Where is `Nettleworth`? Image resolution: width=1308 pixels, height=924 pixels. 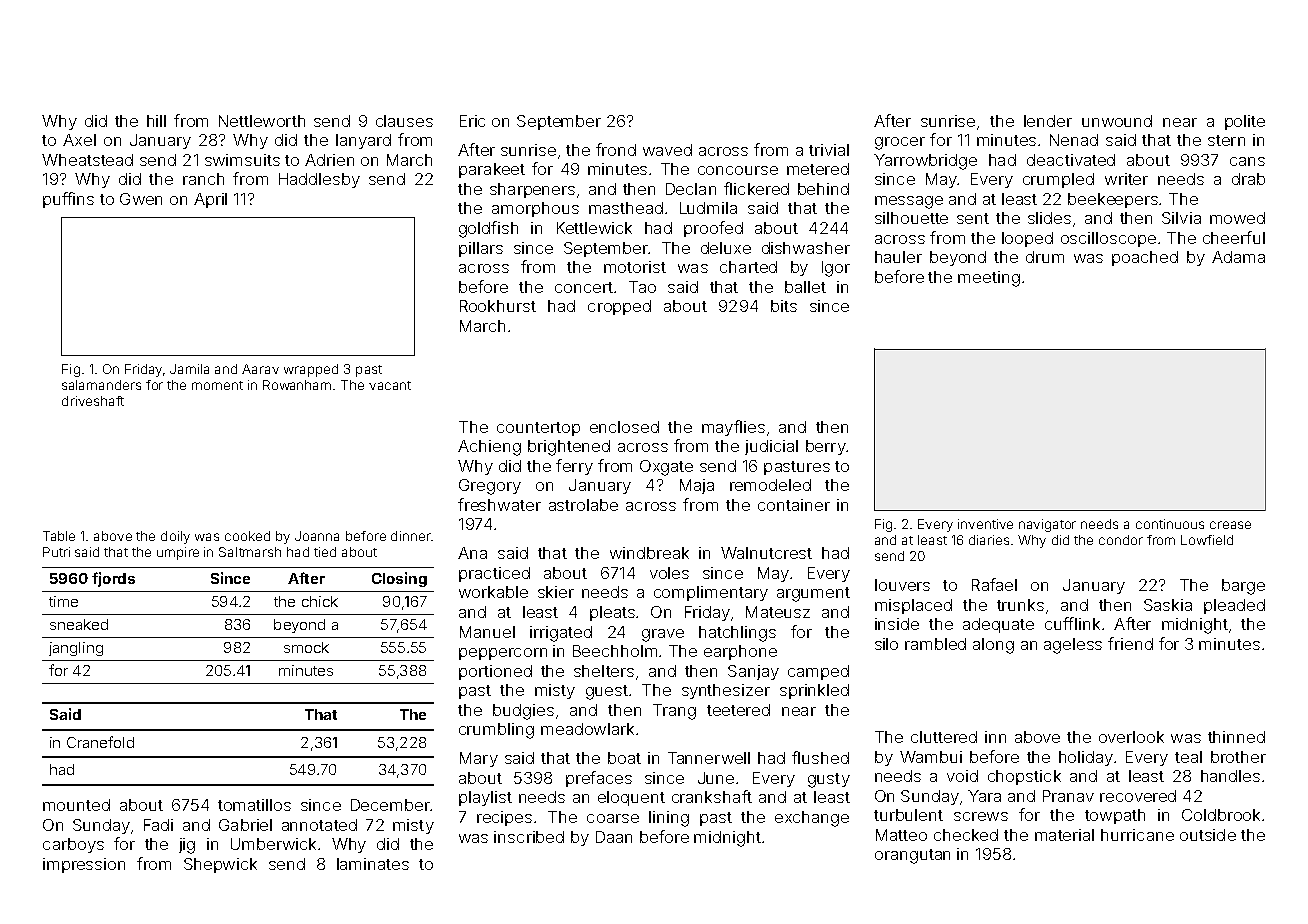
Nettleworth is located at coordinates (262, 121).
